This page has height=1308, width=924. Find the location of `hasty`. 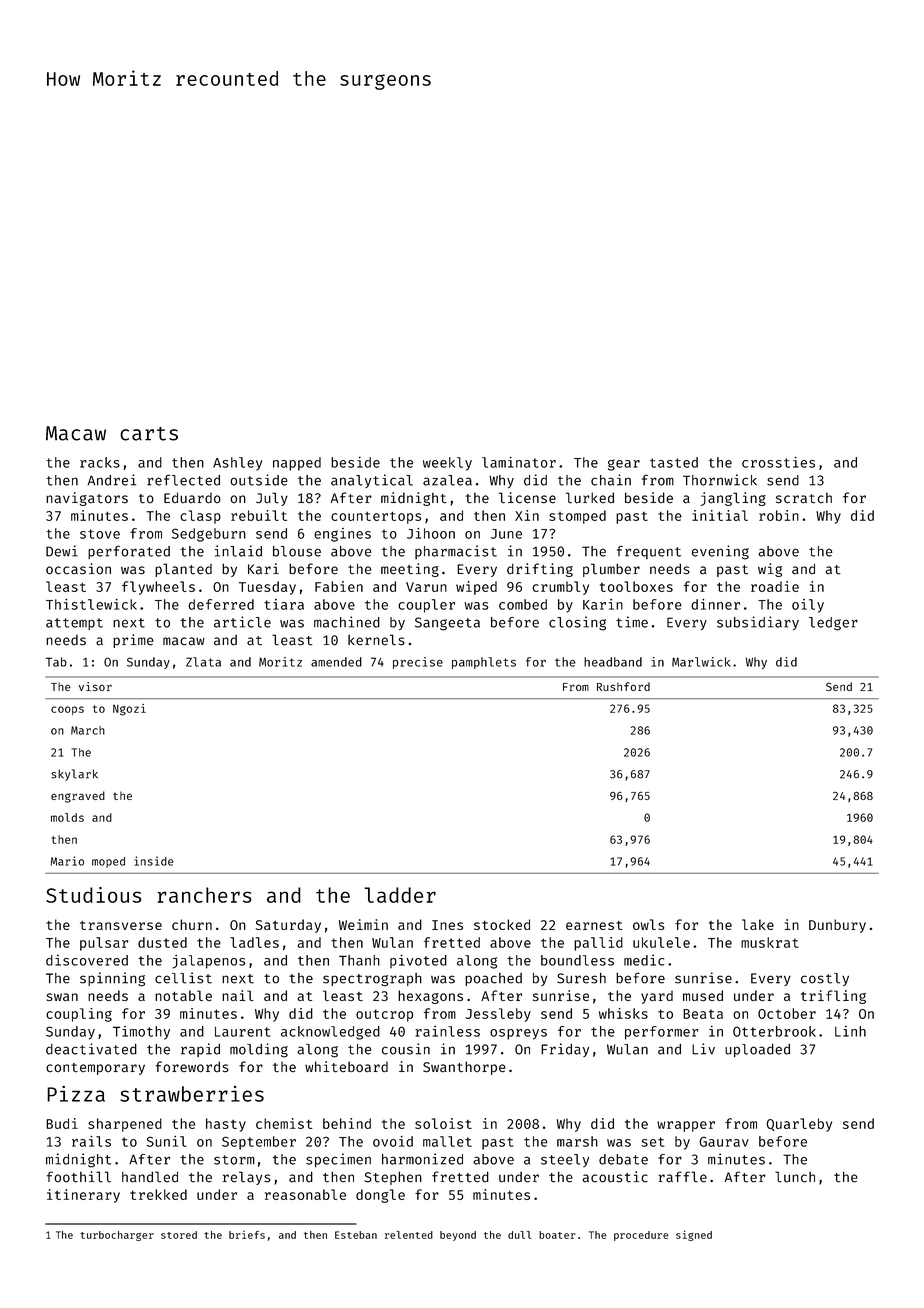

hasty is located at coordinates (226, 1125).
